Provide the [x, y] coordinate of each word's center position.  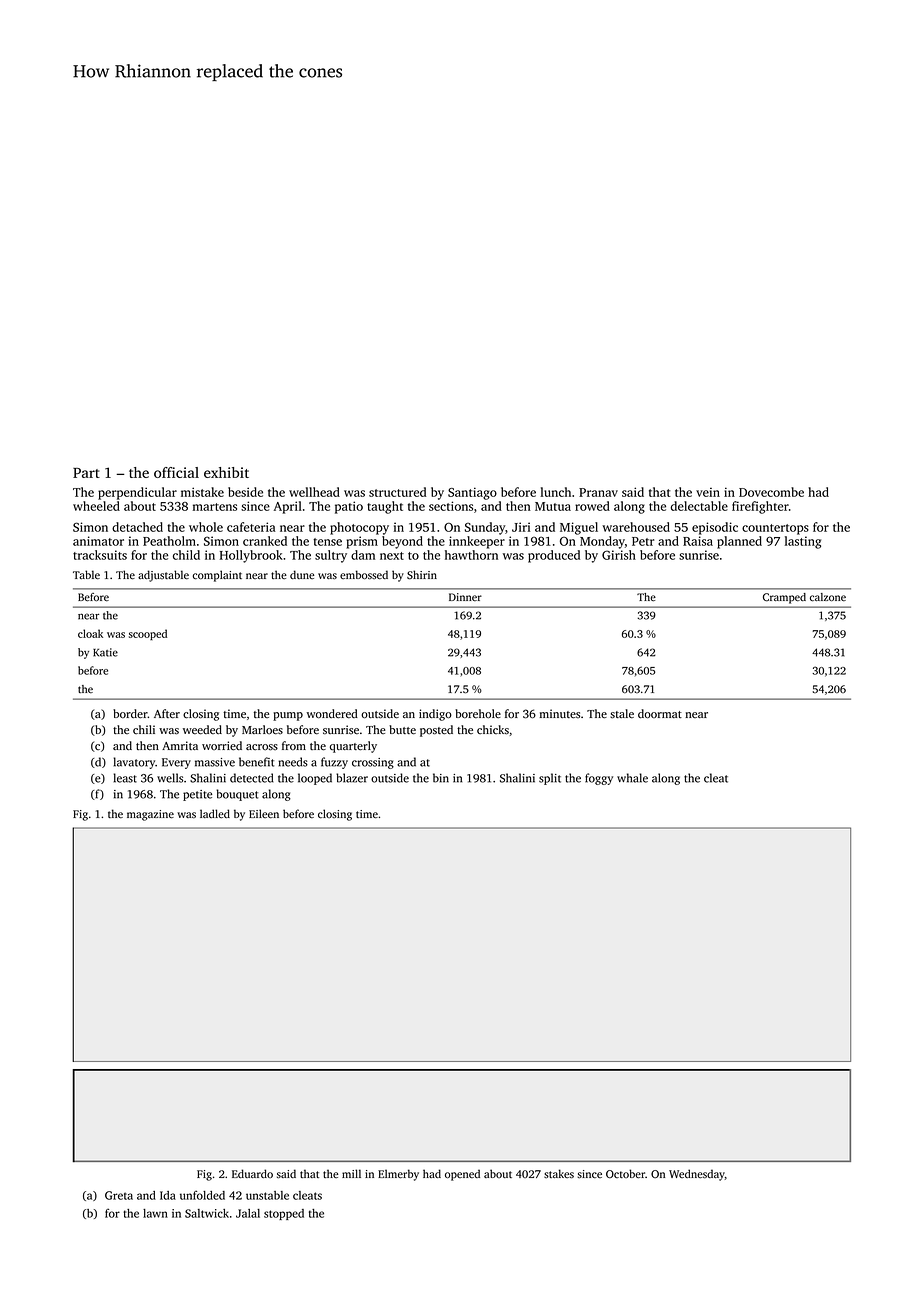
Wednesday [697, 1175]
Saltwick [207, 1213]
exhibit [226, 472]
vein [708, 492]
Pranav [598, 492]
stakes [559, 1174]
